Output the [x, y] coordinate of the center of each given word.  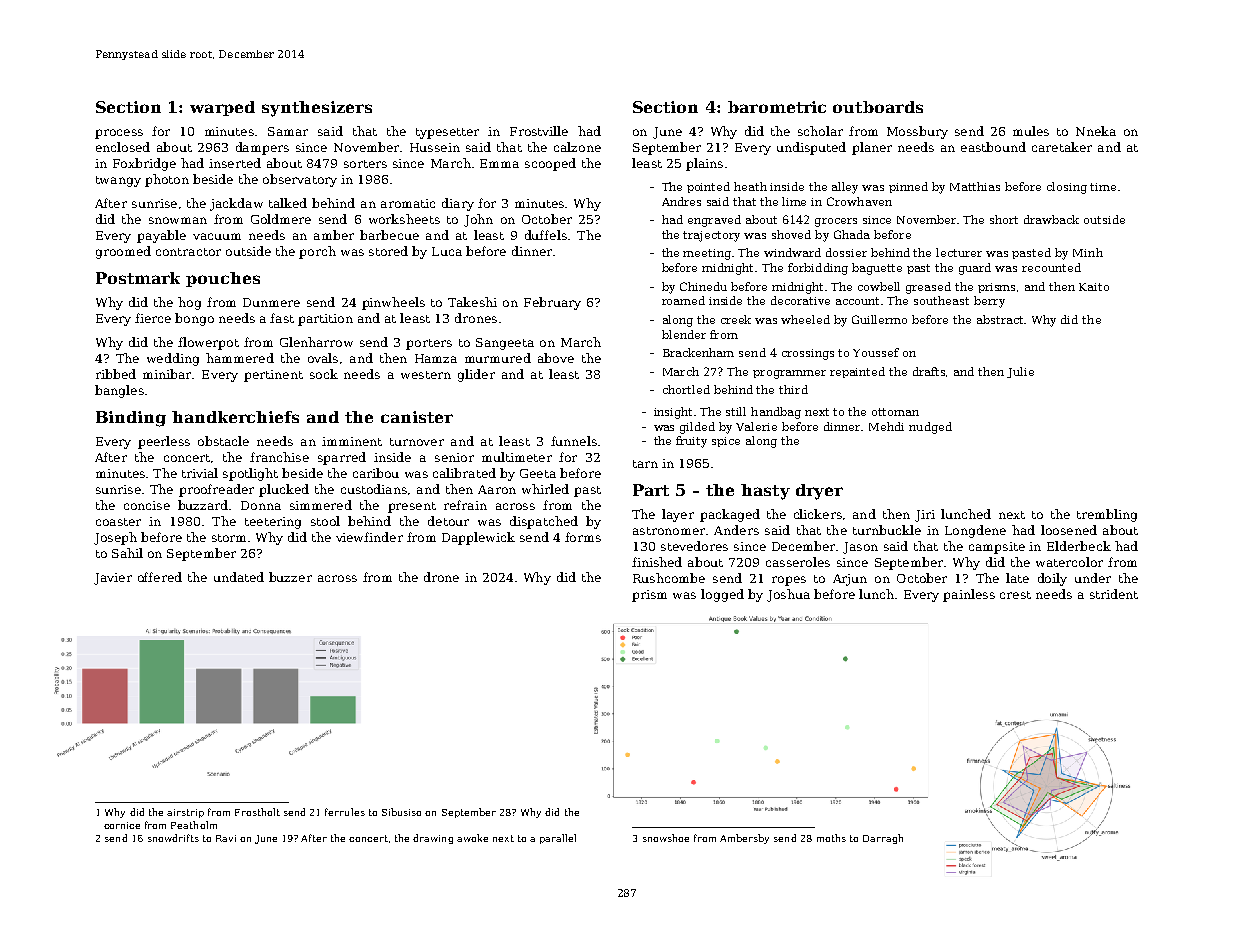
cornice [122, 825]
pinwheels [393, 303]
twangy [118, 181]
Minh [1088, 252]
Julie [1020, 372]
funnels [574, 441]
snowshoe [666, 838]
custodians [374, 489]
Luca [447, 251]
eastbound [993, 147]
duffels [546, 235]
